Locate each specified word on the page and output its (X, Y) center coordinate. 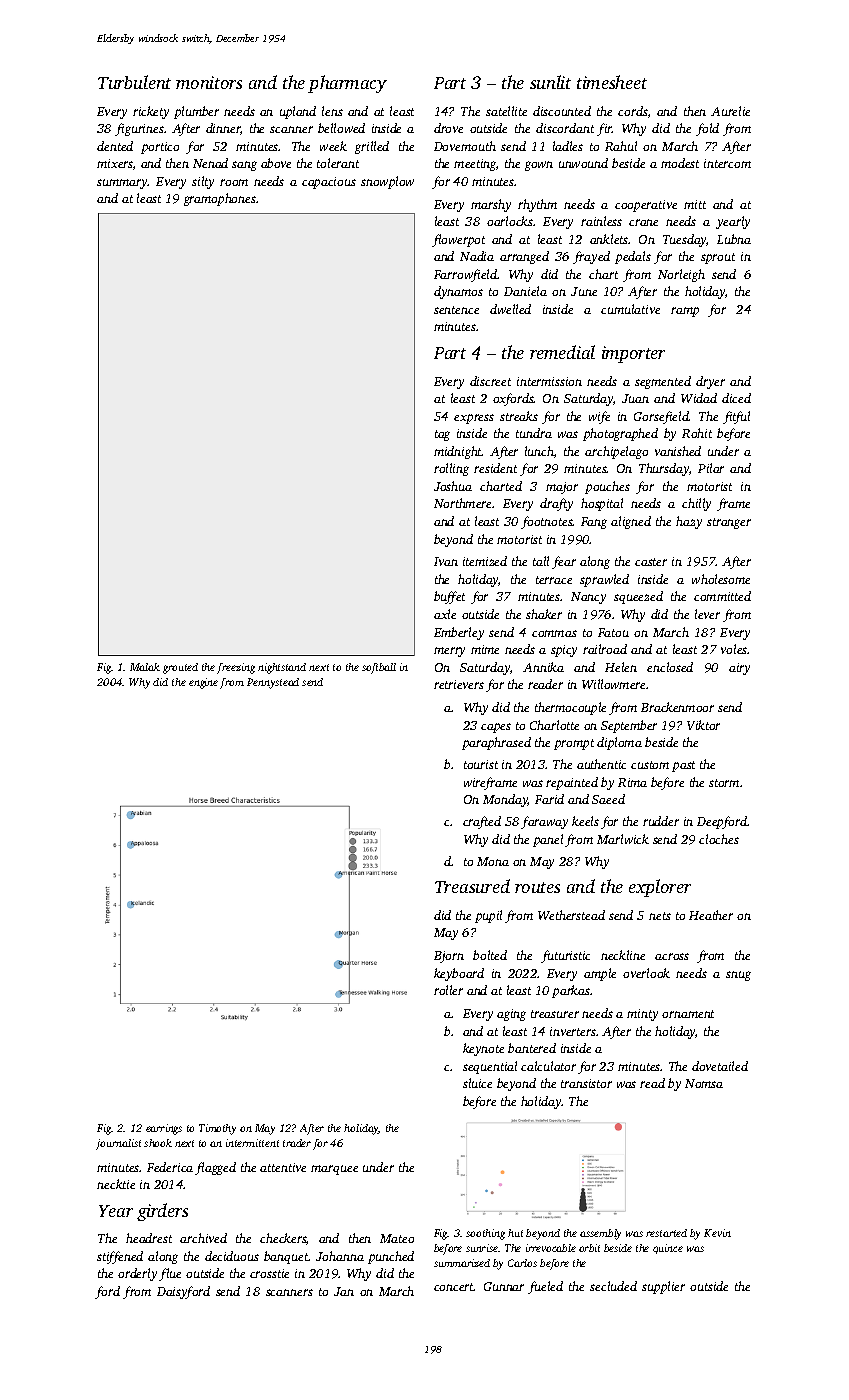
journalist (118, 1144)
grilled (372, 147)
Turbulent (134, 82)
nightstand (282, 668)
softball (379, 668)
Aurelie (730, 111)
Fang (594, 523)
